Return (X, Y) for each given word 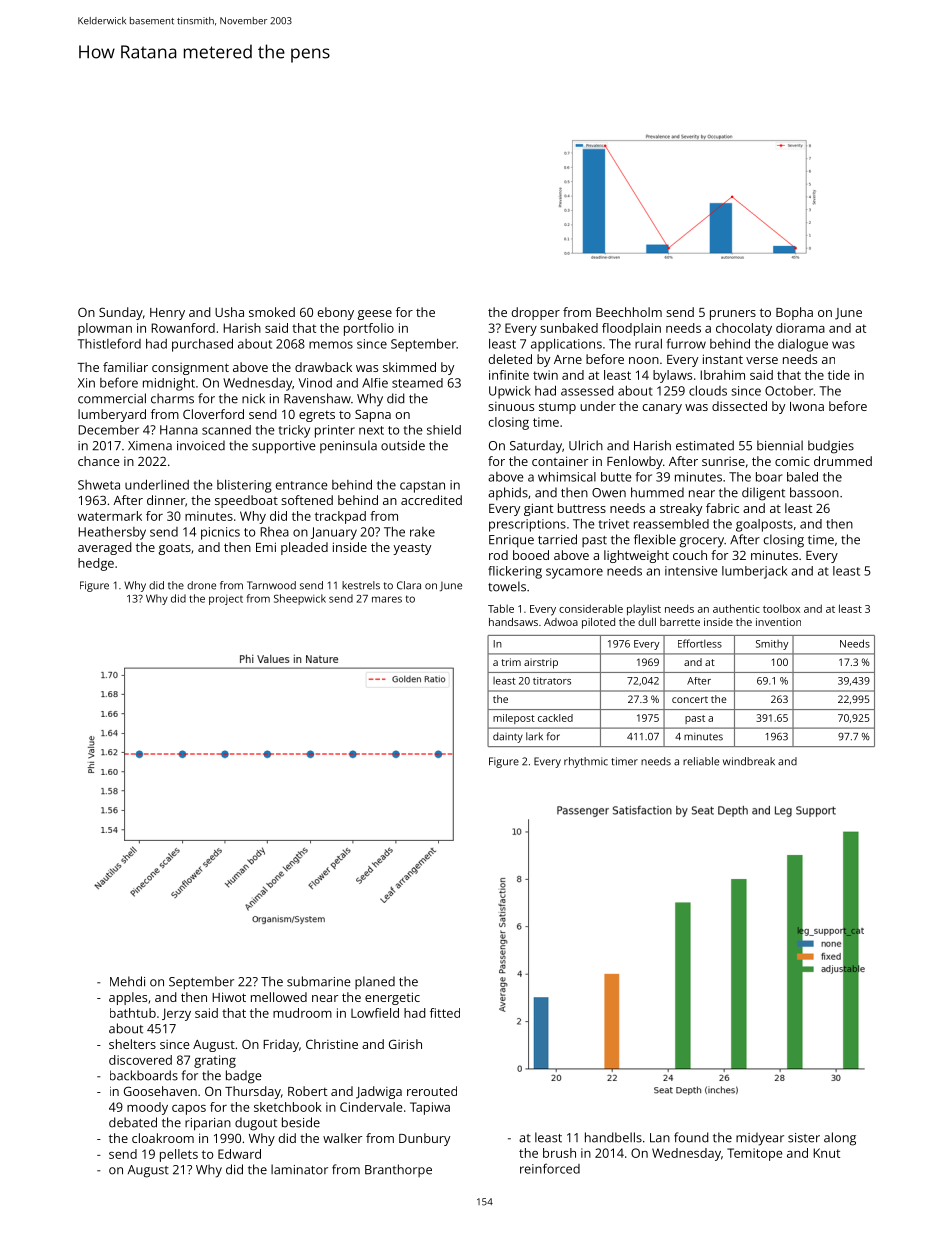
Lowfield (375, 1013)
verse (762, 360)
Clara (409, 585)
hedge (96, 564)
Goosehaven (160, 1091)
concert (690, 699)
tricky (294, 431)
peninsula (348, 446)
